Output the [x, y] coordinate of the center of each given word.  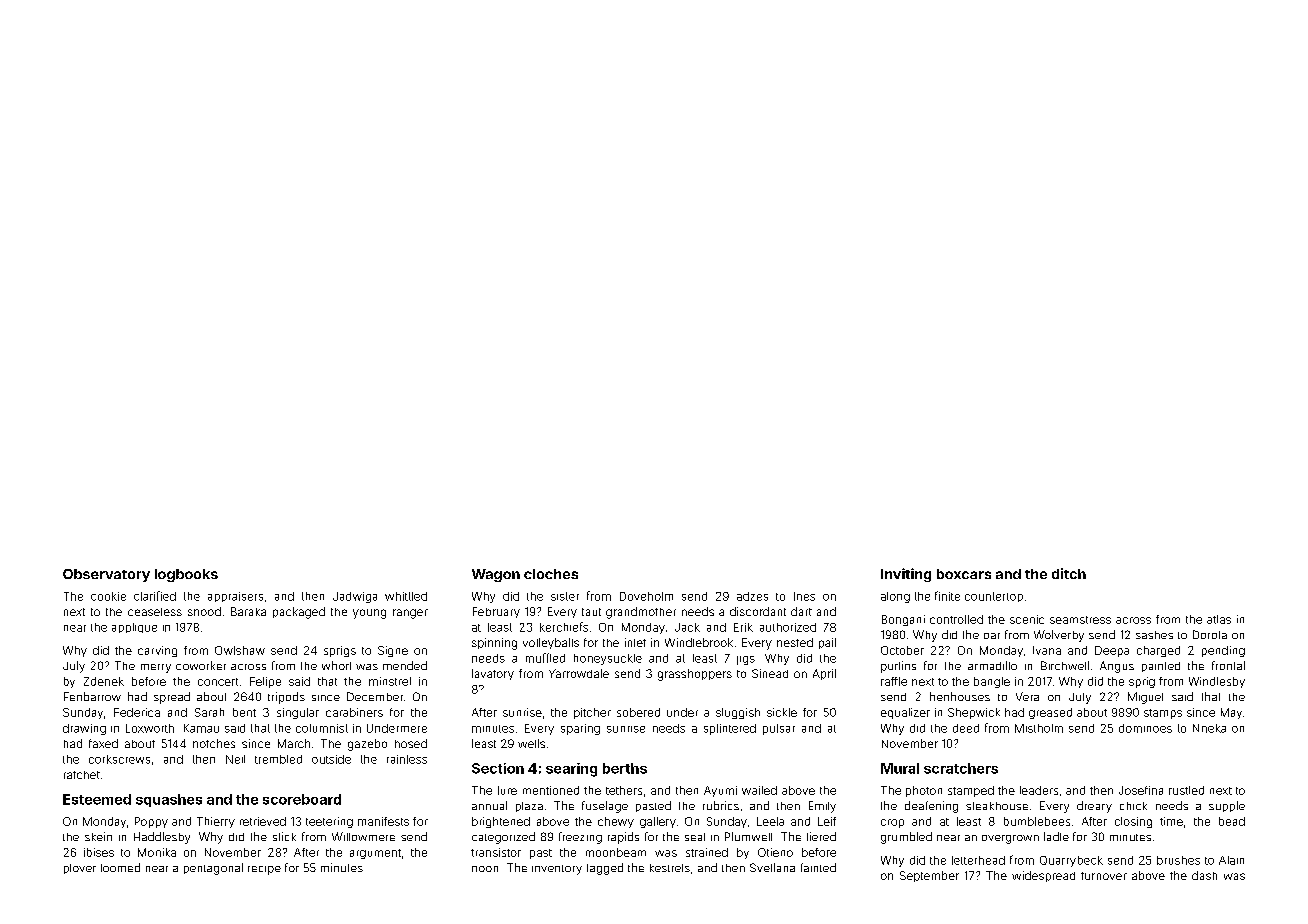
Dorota [1210, 634]
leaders [1039, 790]
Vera [1027, 696]
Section [498, 768]
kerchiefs [564, 627]
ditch [1069, 573]
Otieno [775, 852]
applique [134, 628]
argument [375, 854]
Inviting [906, 575]
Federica [137, 712]
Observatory [106, 575]
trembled [278, 759]
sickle [782, 712]
